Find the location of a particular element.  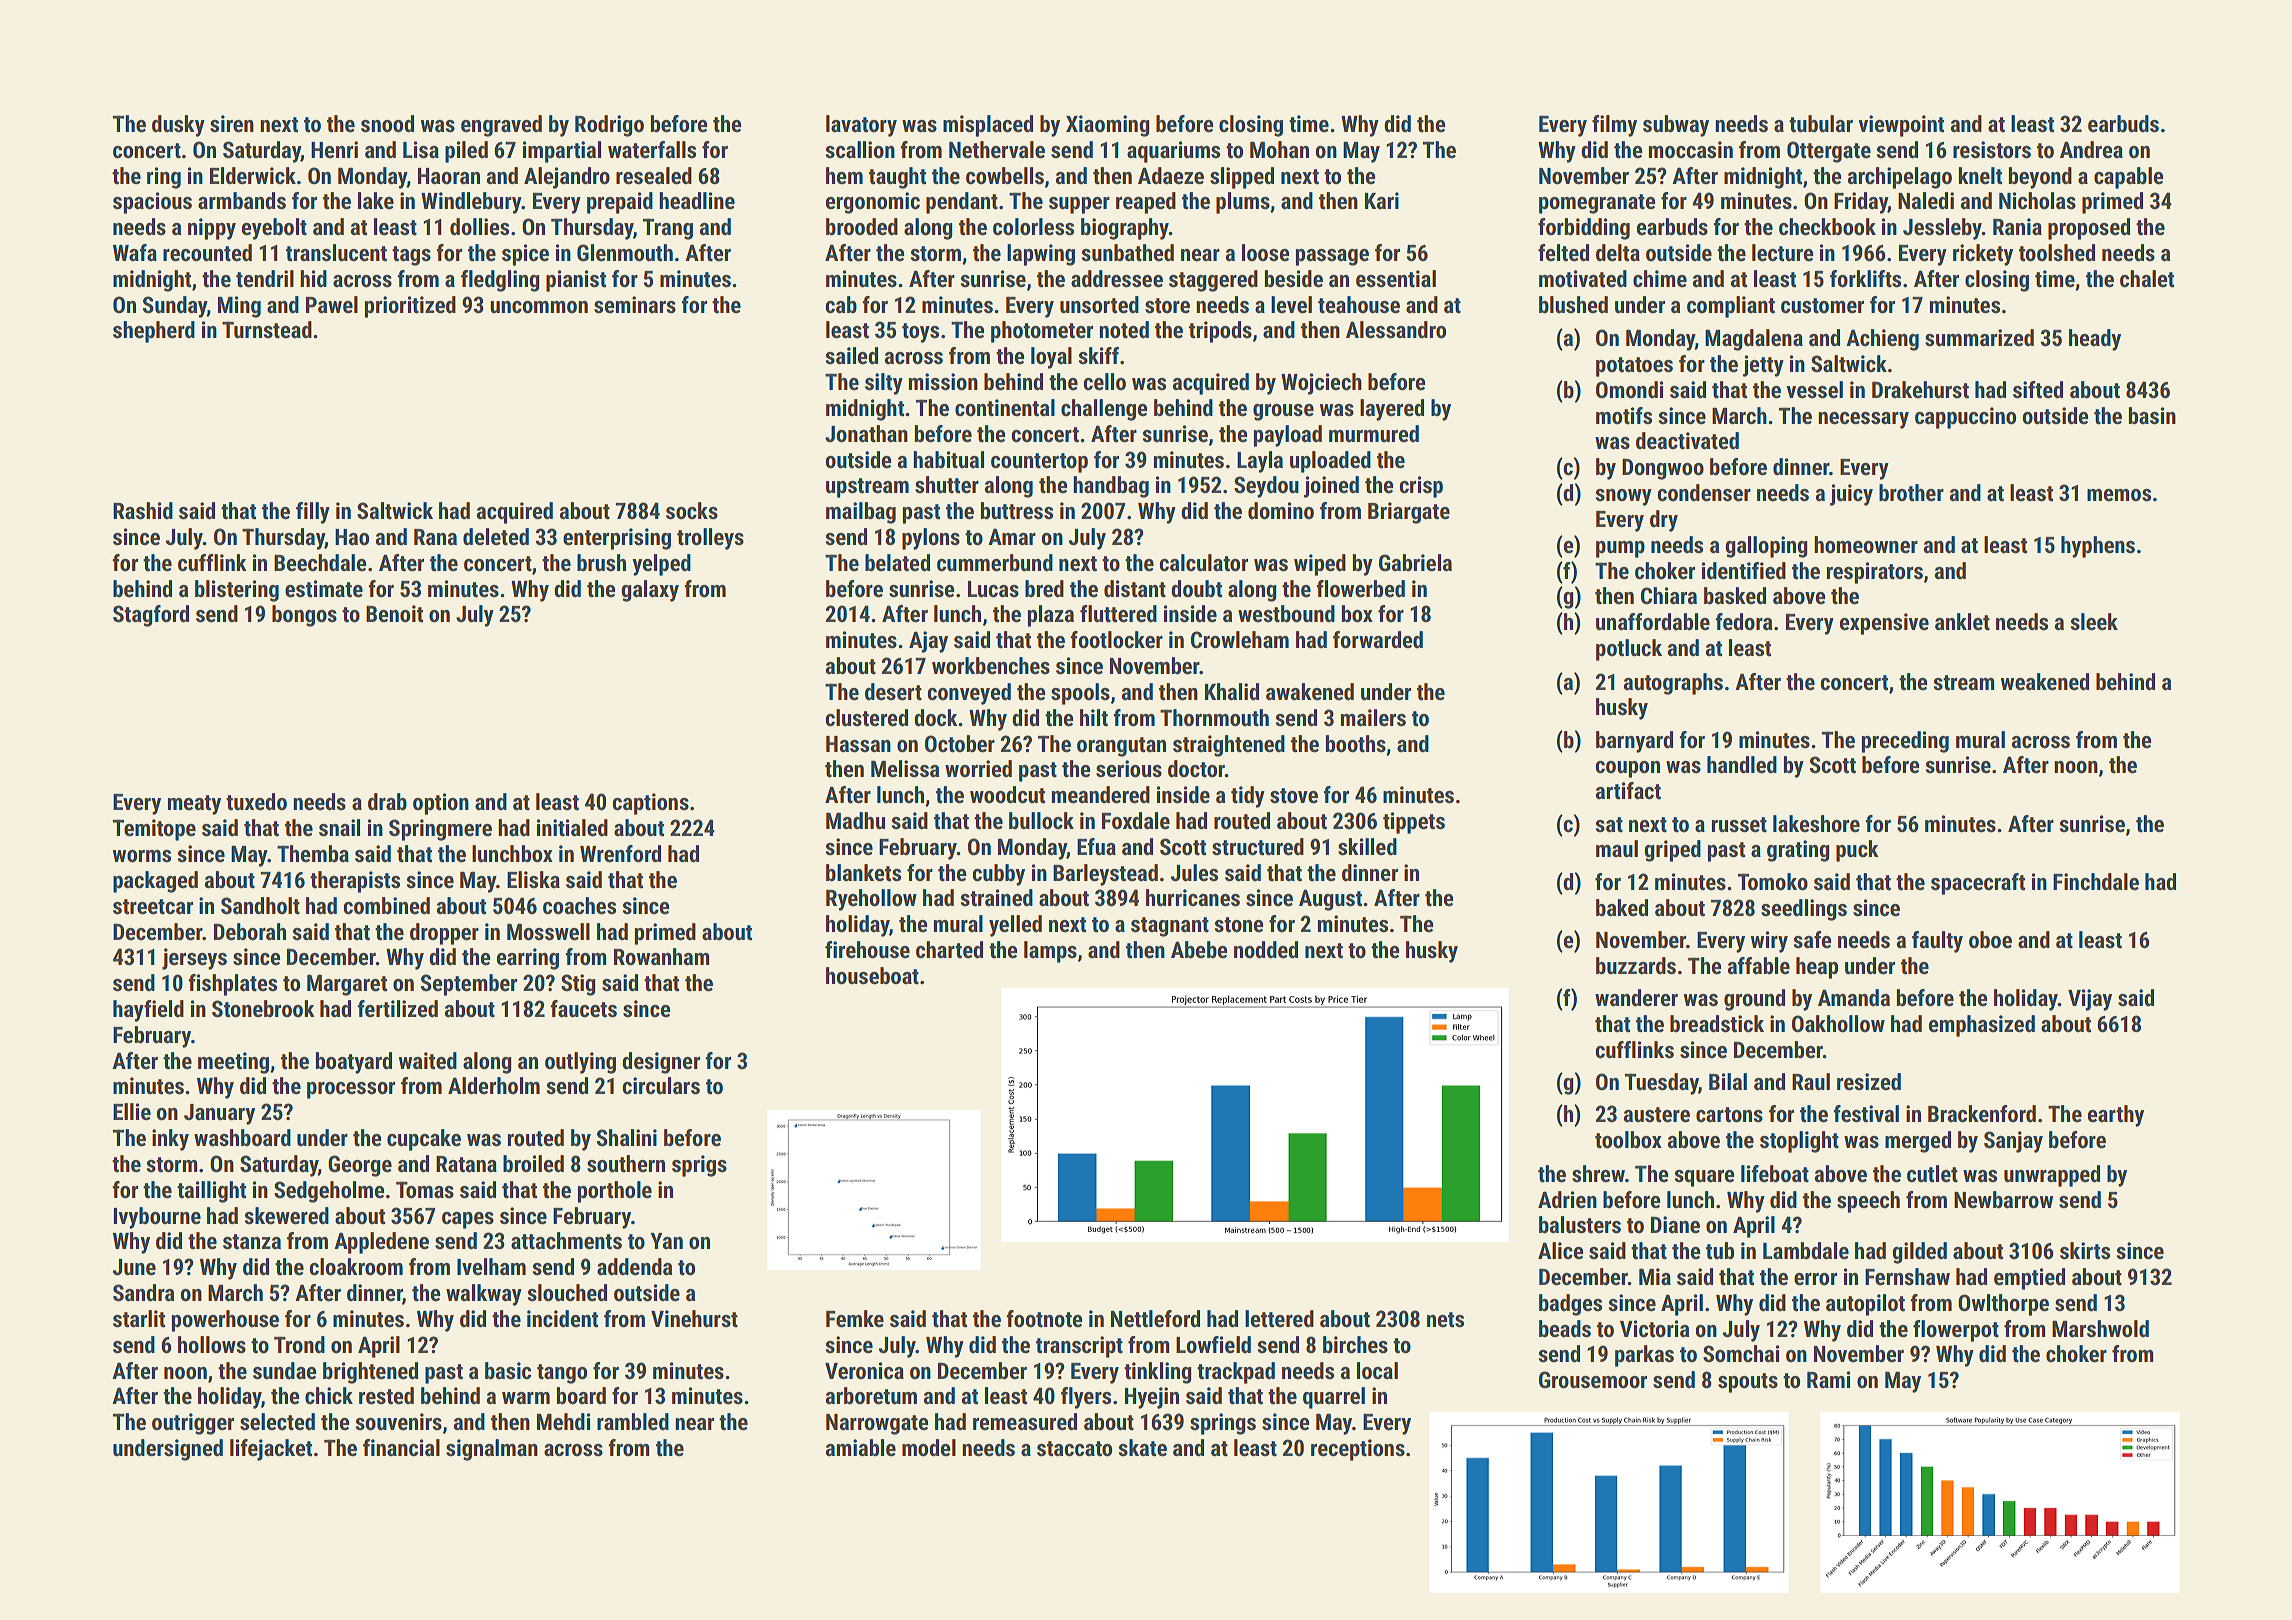

Femke is located at coordinates (855, 1319).
